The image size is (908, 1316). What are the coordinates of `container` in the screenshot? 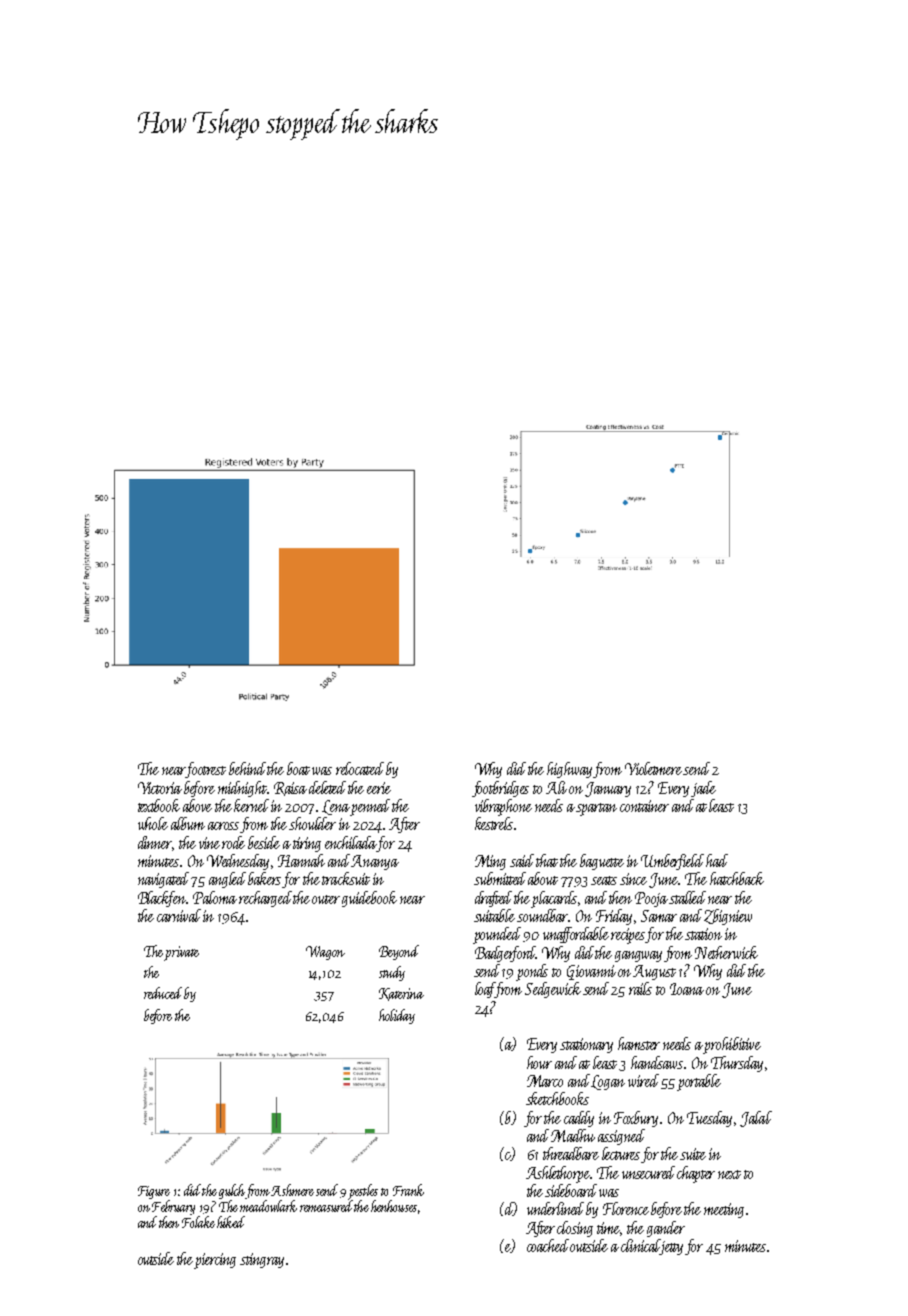 It's located at (644, 806).
